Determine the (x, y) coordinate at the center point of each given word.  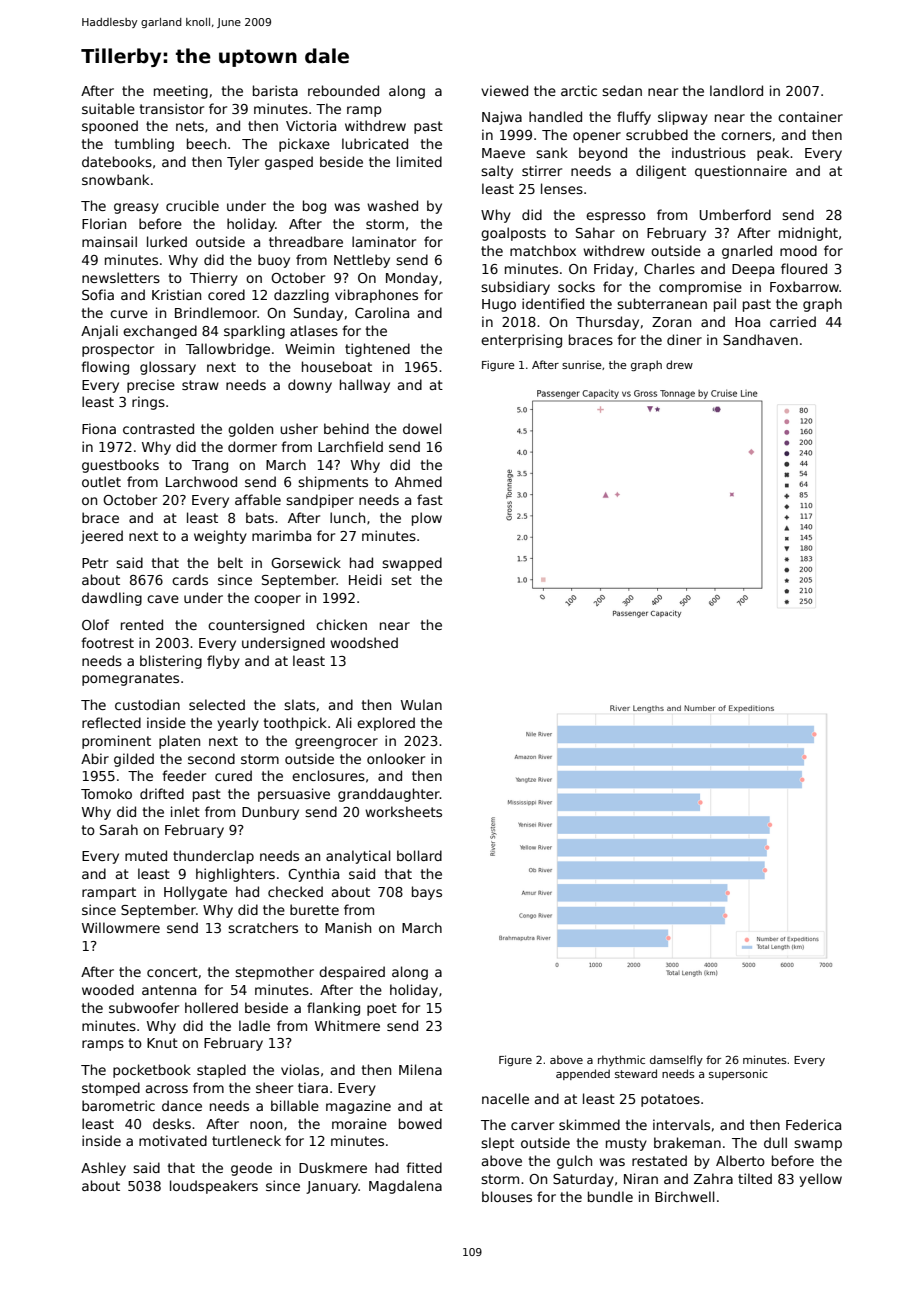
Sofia (98, 294)
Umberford (735, 214)
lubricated (375, 143)
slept (497, 1144)
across (167, 1089)
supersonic (738, 1074)
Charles (669, 268)
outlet (101, 481)
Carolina (382, 312)
